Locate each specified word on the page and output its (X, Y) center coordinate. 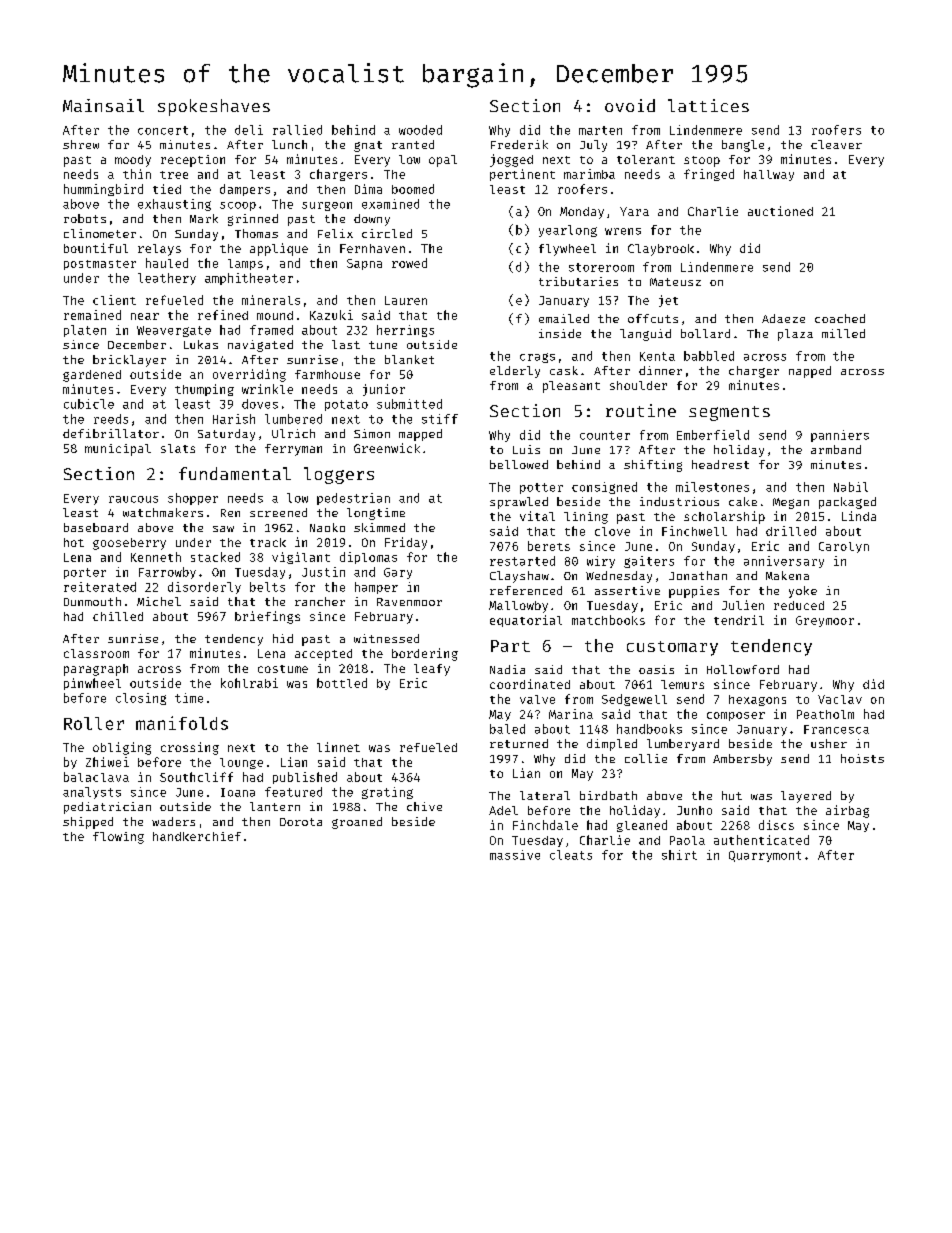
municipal (118, 450)
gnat (368, 146)
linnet (338, 747)
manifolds (182, 723)
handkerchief (197, 836)
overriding (249, 375)
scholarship (724, 517)
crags (537, 358)
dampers (245, 190)
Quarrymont (765, 856)
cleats (571, 855)
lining (586, 518)
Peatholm (825, 714)
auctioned (780, 211)
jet (668, 301)
